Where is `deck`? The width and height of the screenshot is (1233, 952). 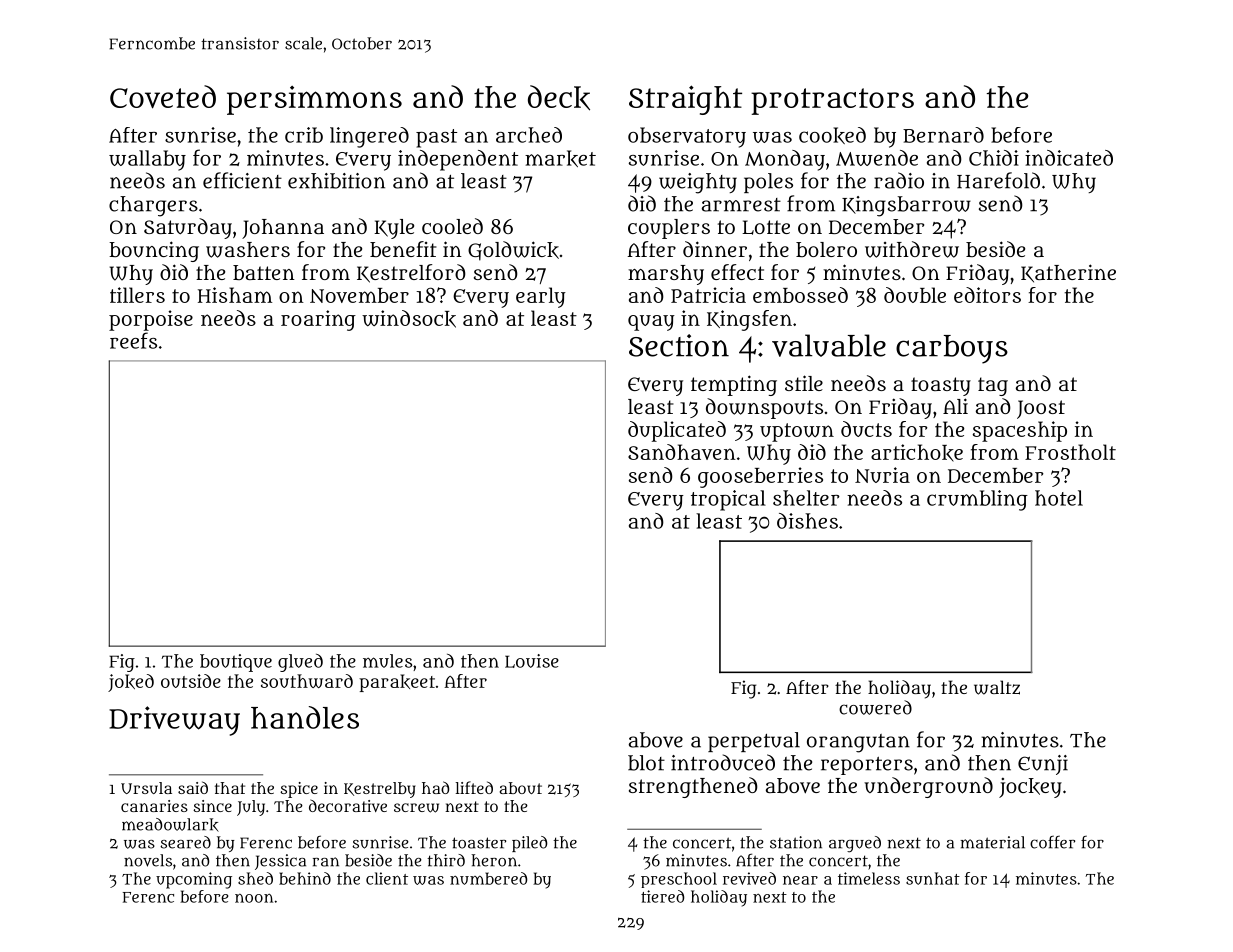
deck is located at coordinates (559, 98).
